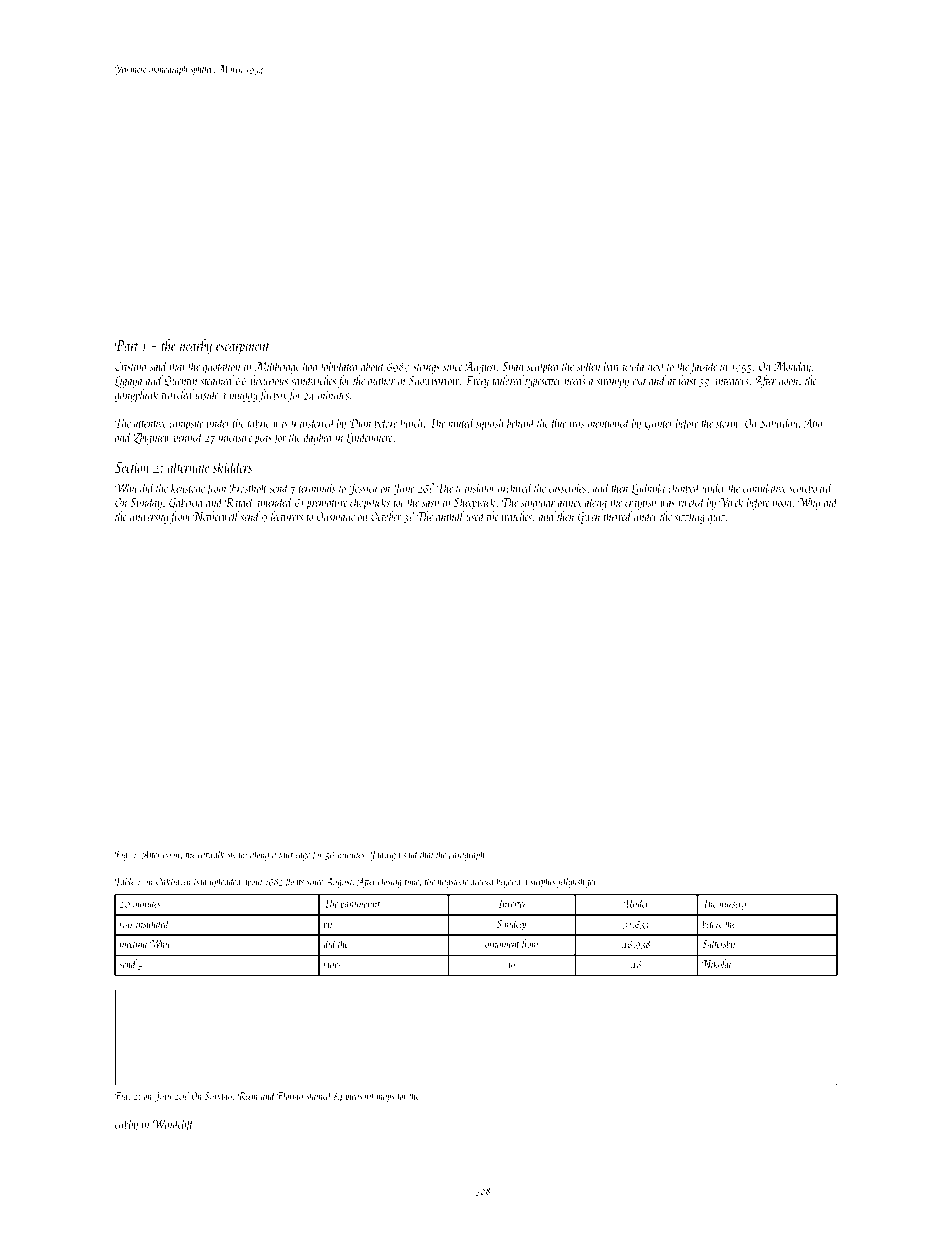 Image resolution: width=952 pixels, height=1233 pixels. I want to click on tabulated, so click(340, 366).
